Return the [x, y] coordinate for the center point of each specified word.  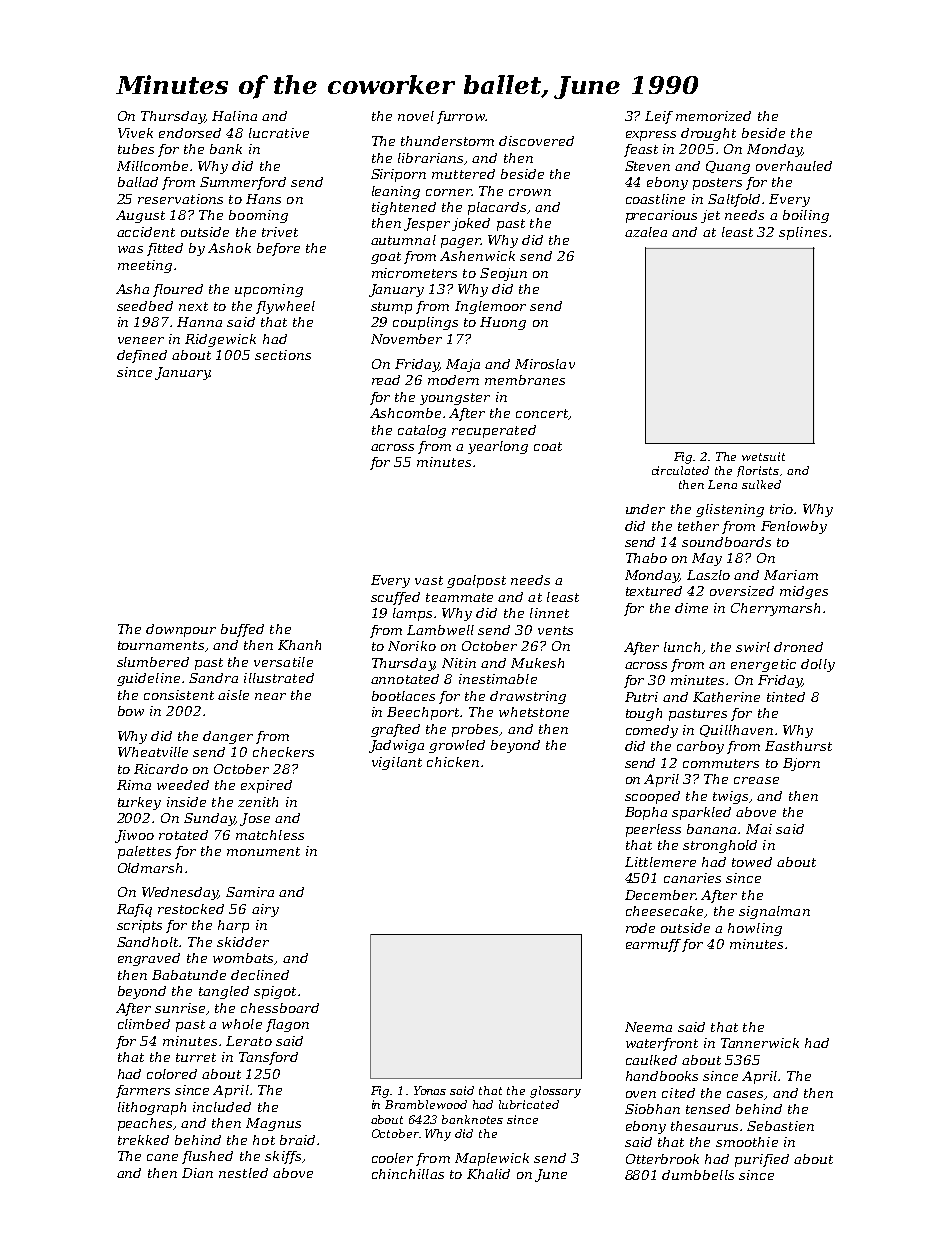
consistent [179, 695]
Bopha [646, 813]
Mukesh [537, 663]
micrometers [414, 273]
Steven [647, 166]
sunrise [180, 1008]
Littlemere [660, 862]
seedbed [145, 306]
